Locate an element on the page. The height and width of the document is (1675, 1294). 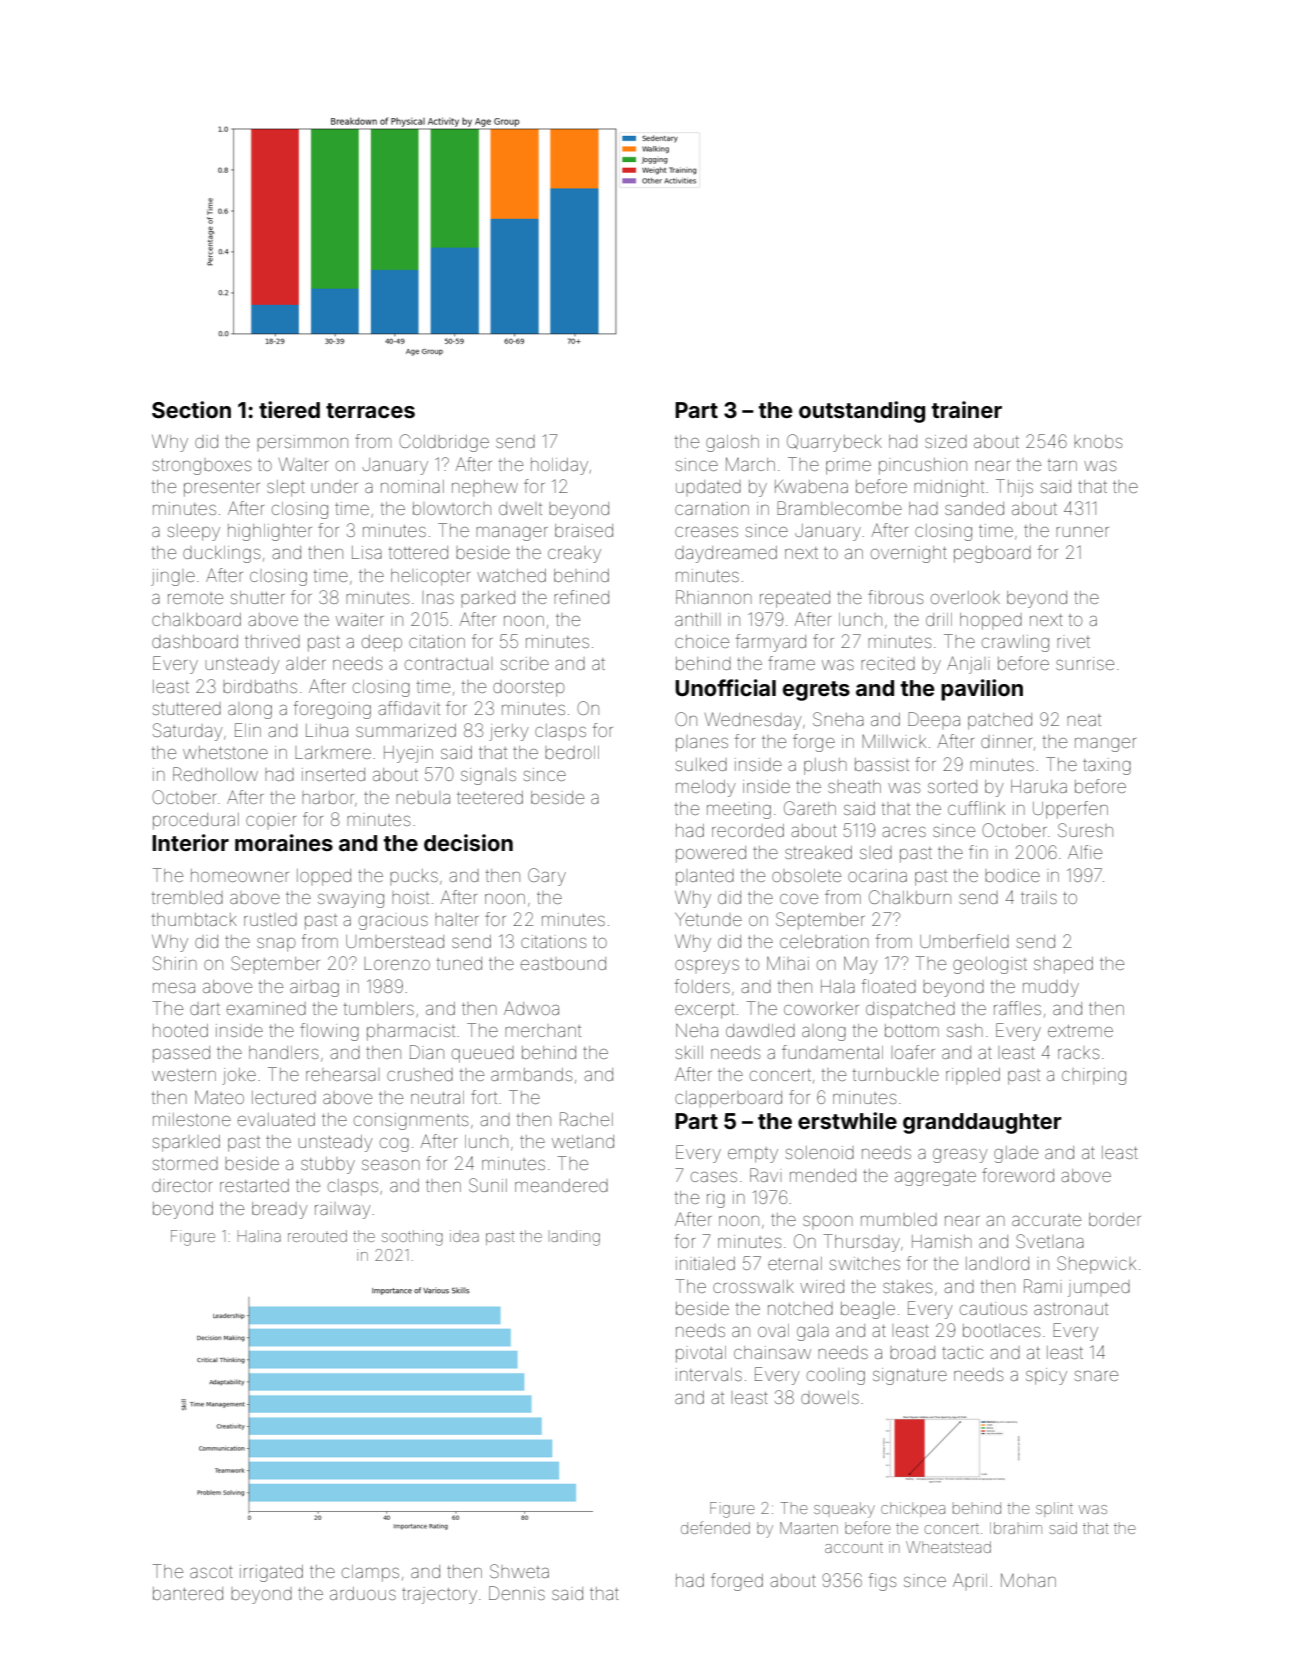
armbands is located at coordinates (531, 1074).
